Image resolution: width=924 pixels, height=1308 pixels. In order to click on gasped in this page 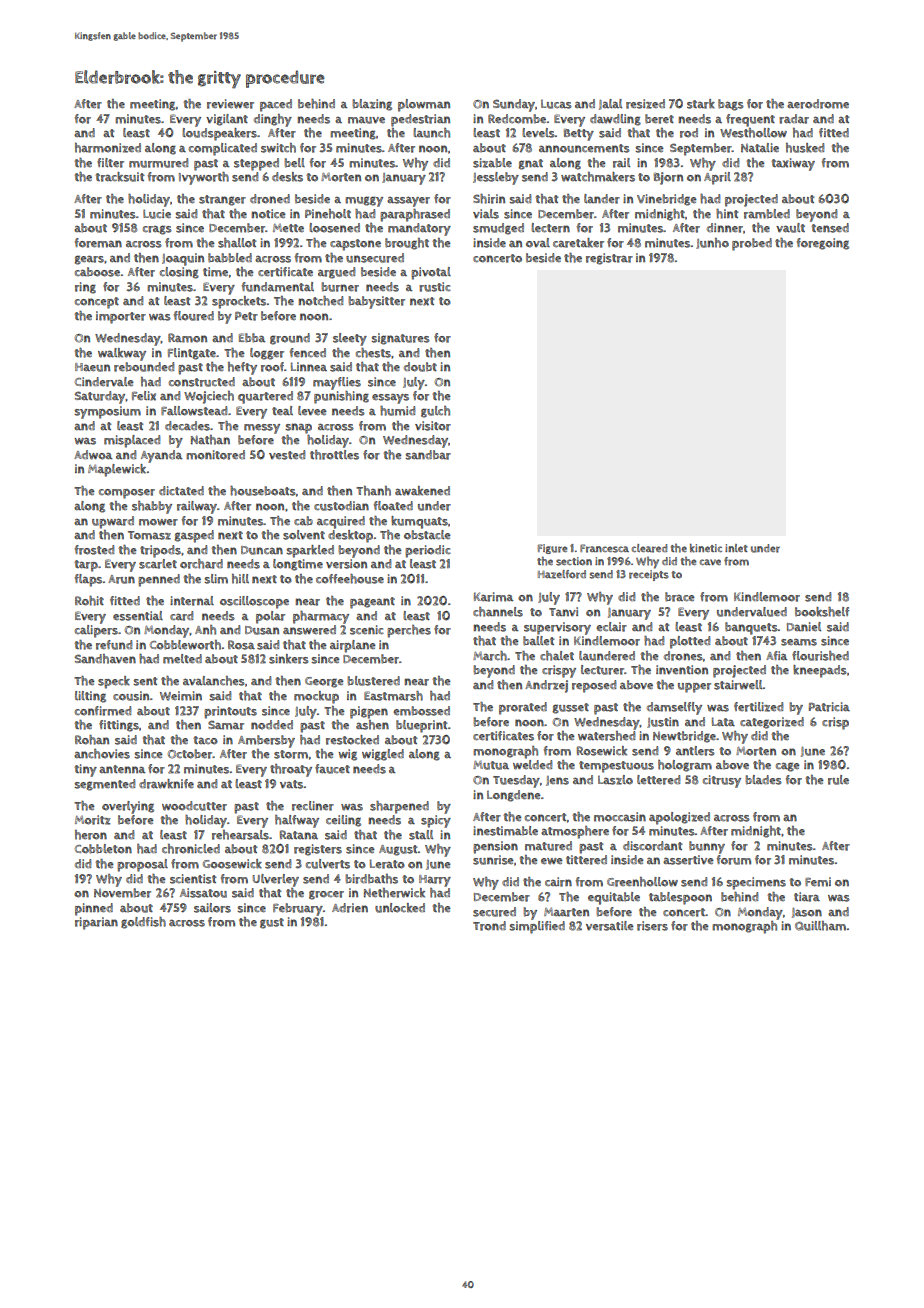, I will do `click(194, 536)`.
